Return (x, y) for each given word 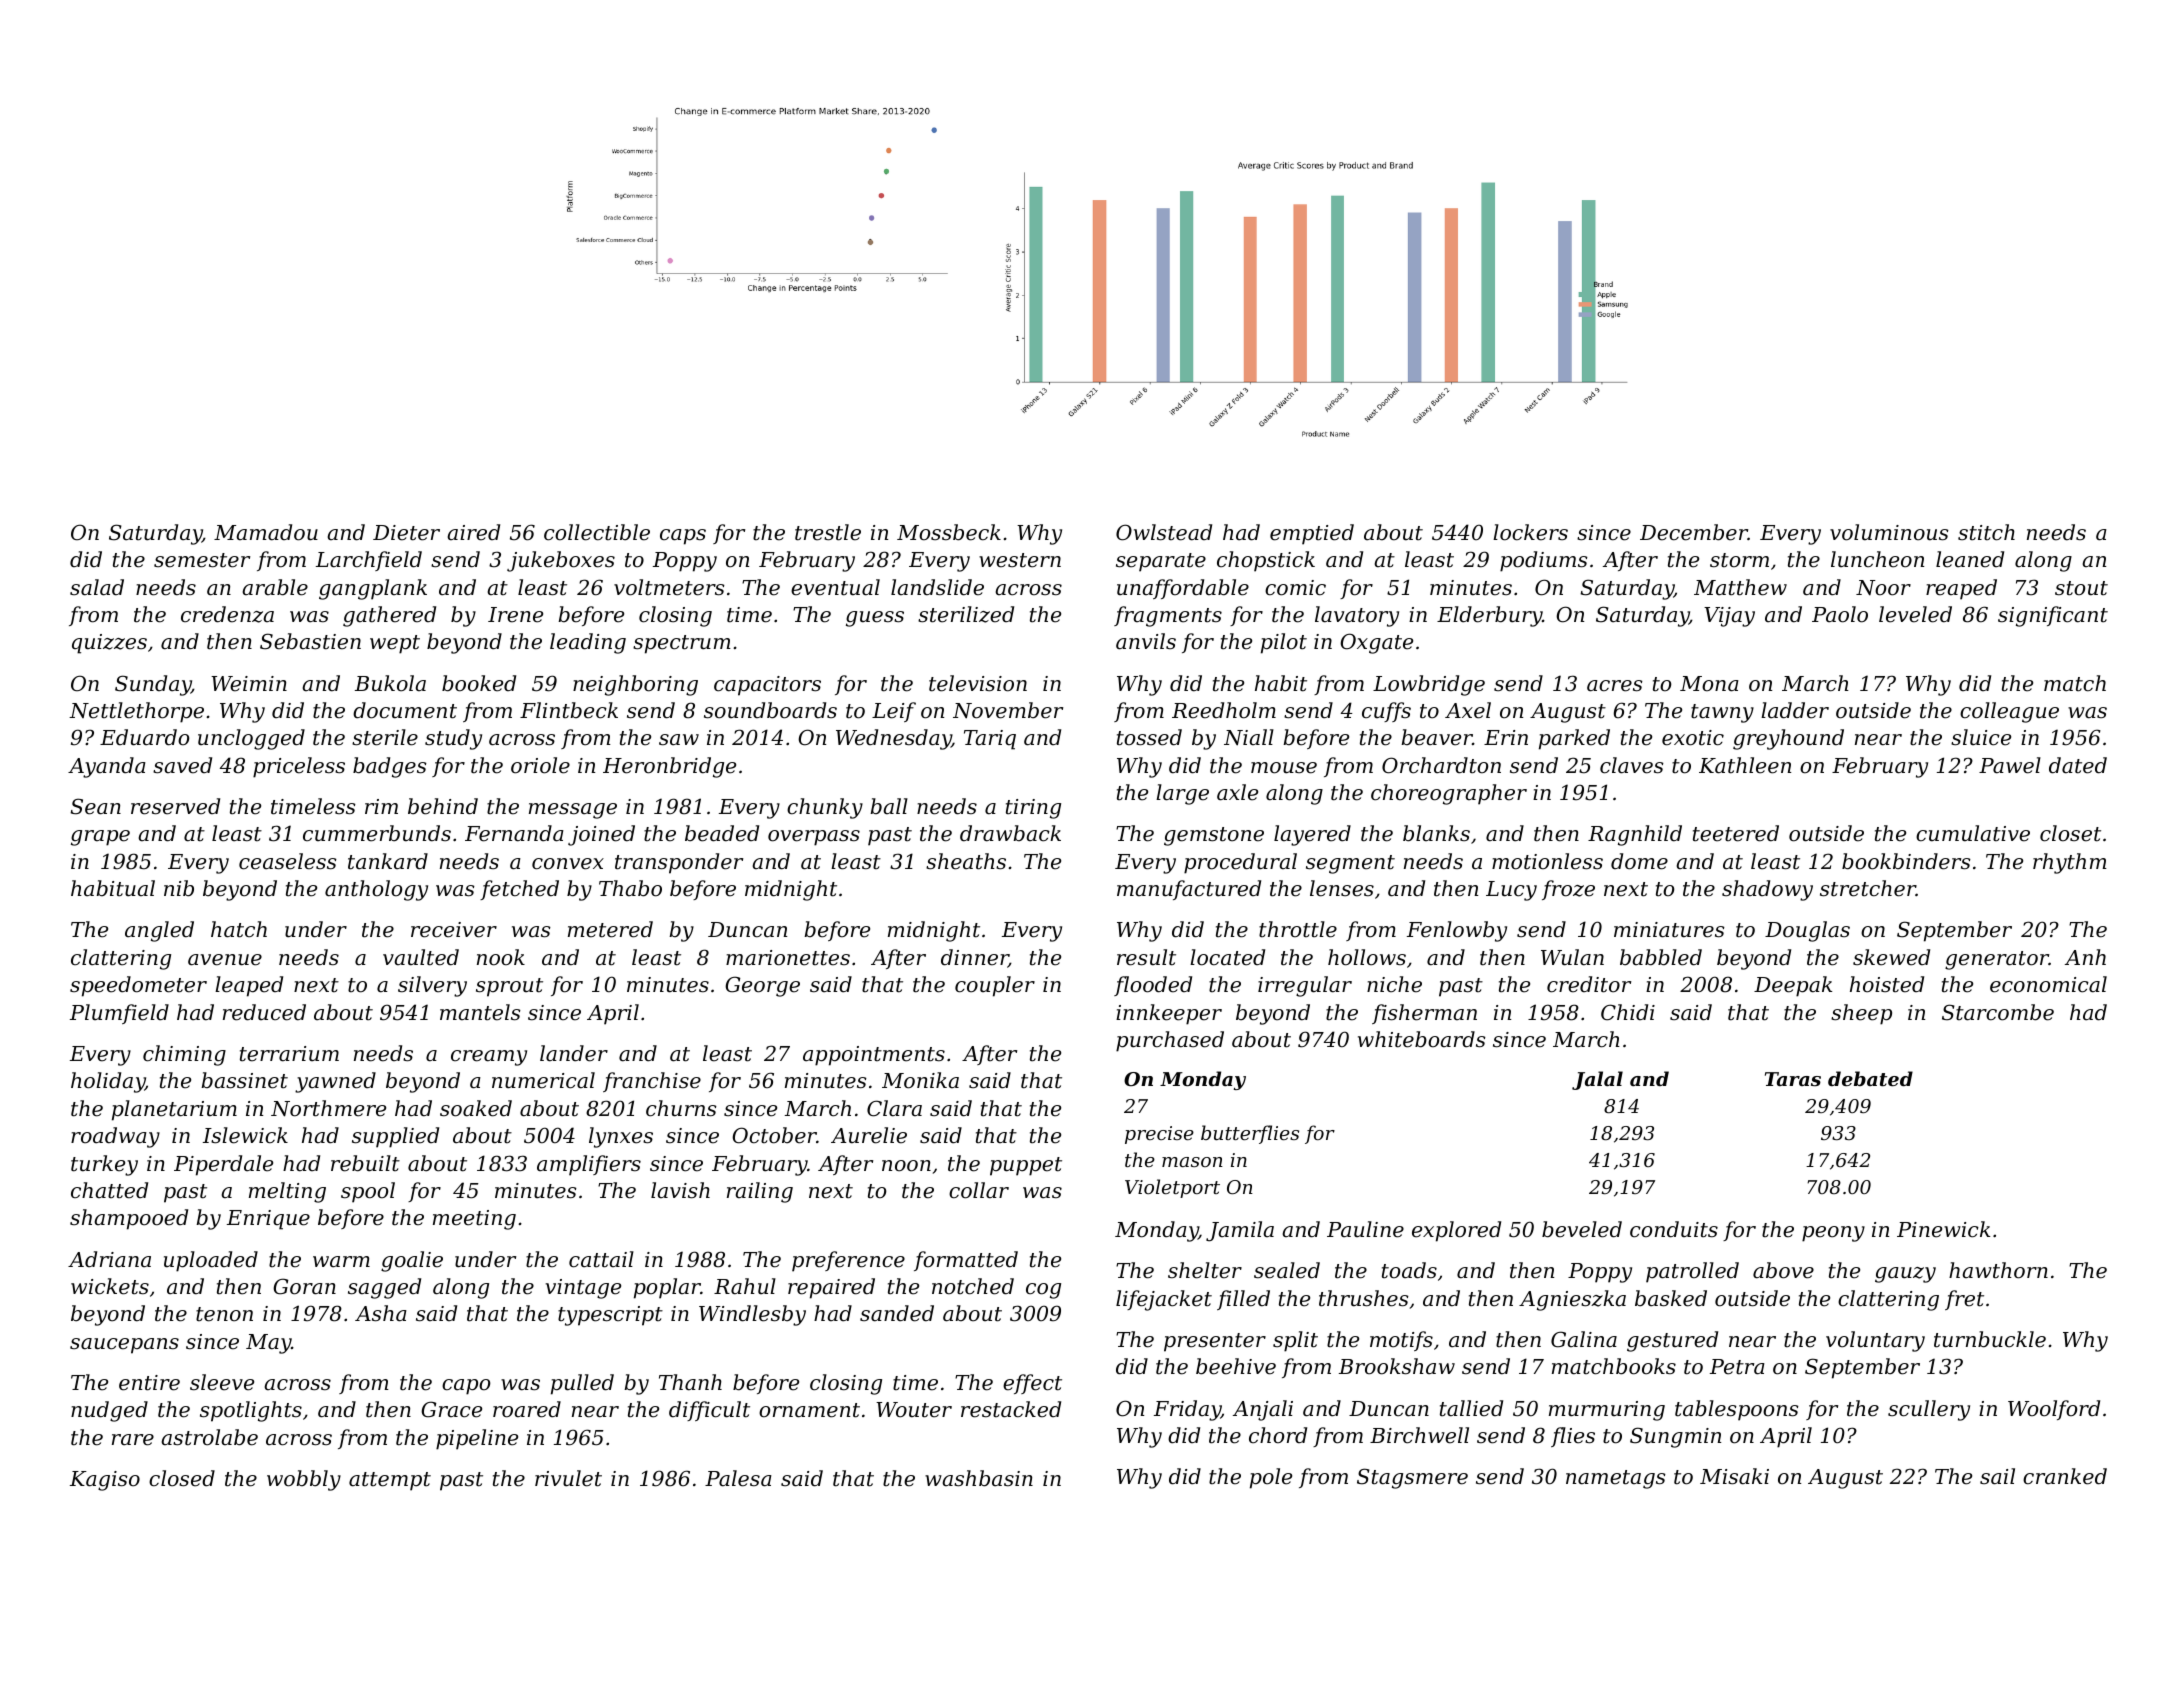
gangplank (373, 589)
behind (443, 806)
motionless (1547, 861)
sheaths (966, 861)
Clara (894, 1108)
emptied (1312, 534)
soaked (476, 1108)
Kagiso (105, 1481)
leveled (1915, 614)
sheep (1861, 1014)
